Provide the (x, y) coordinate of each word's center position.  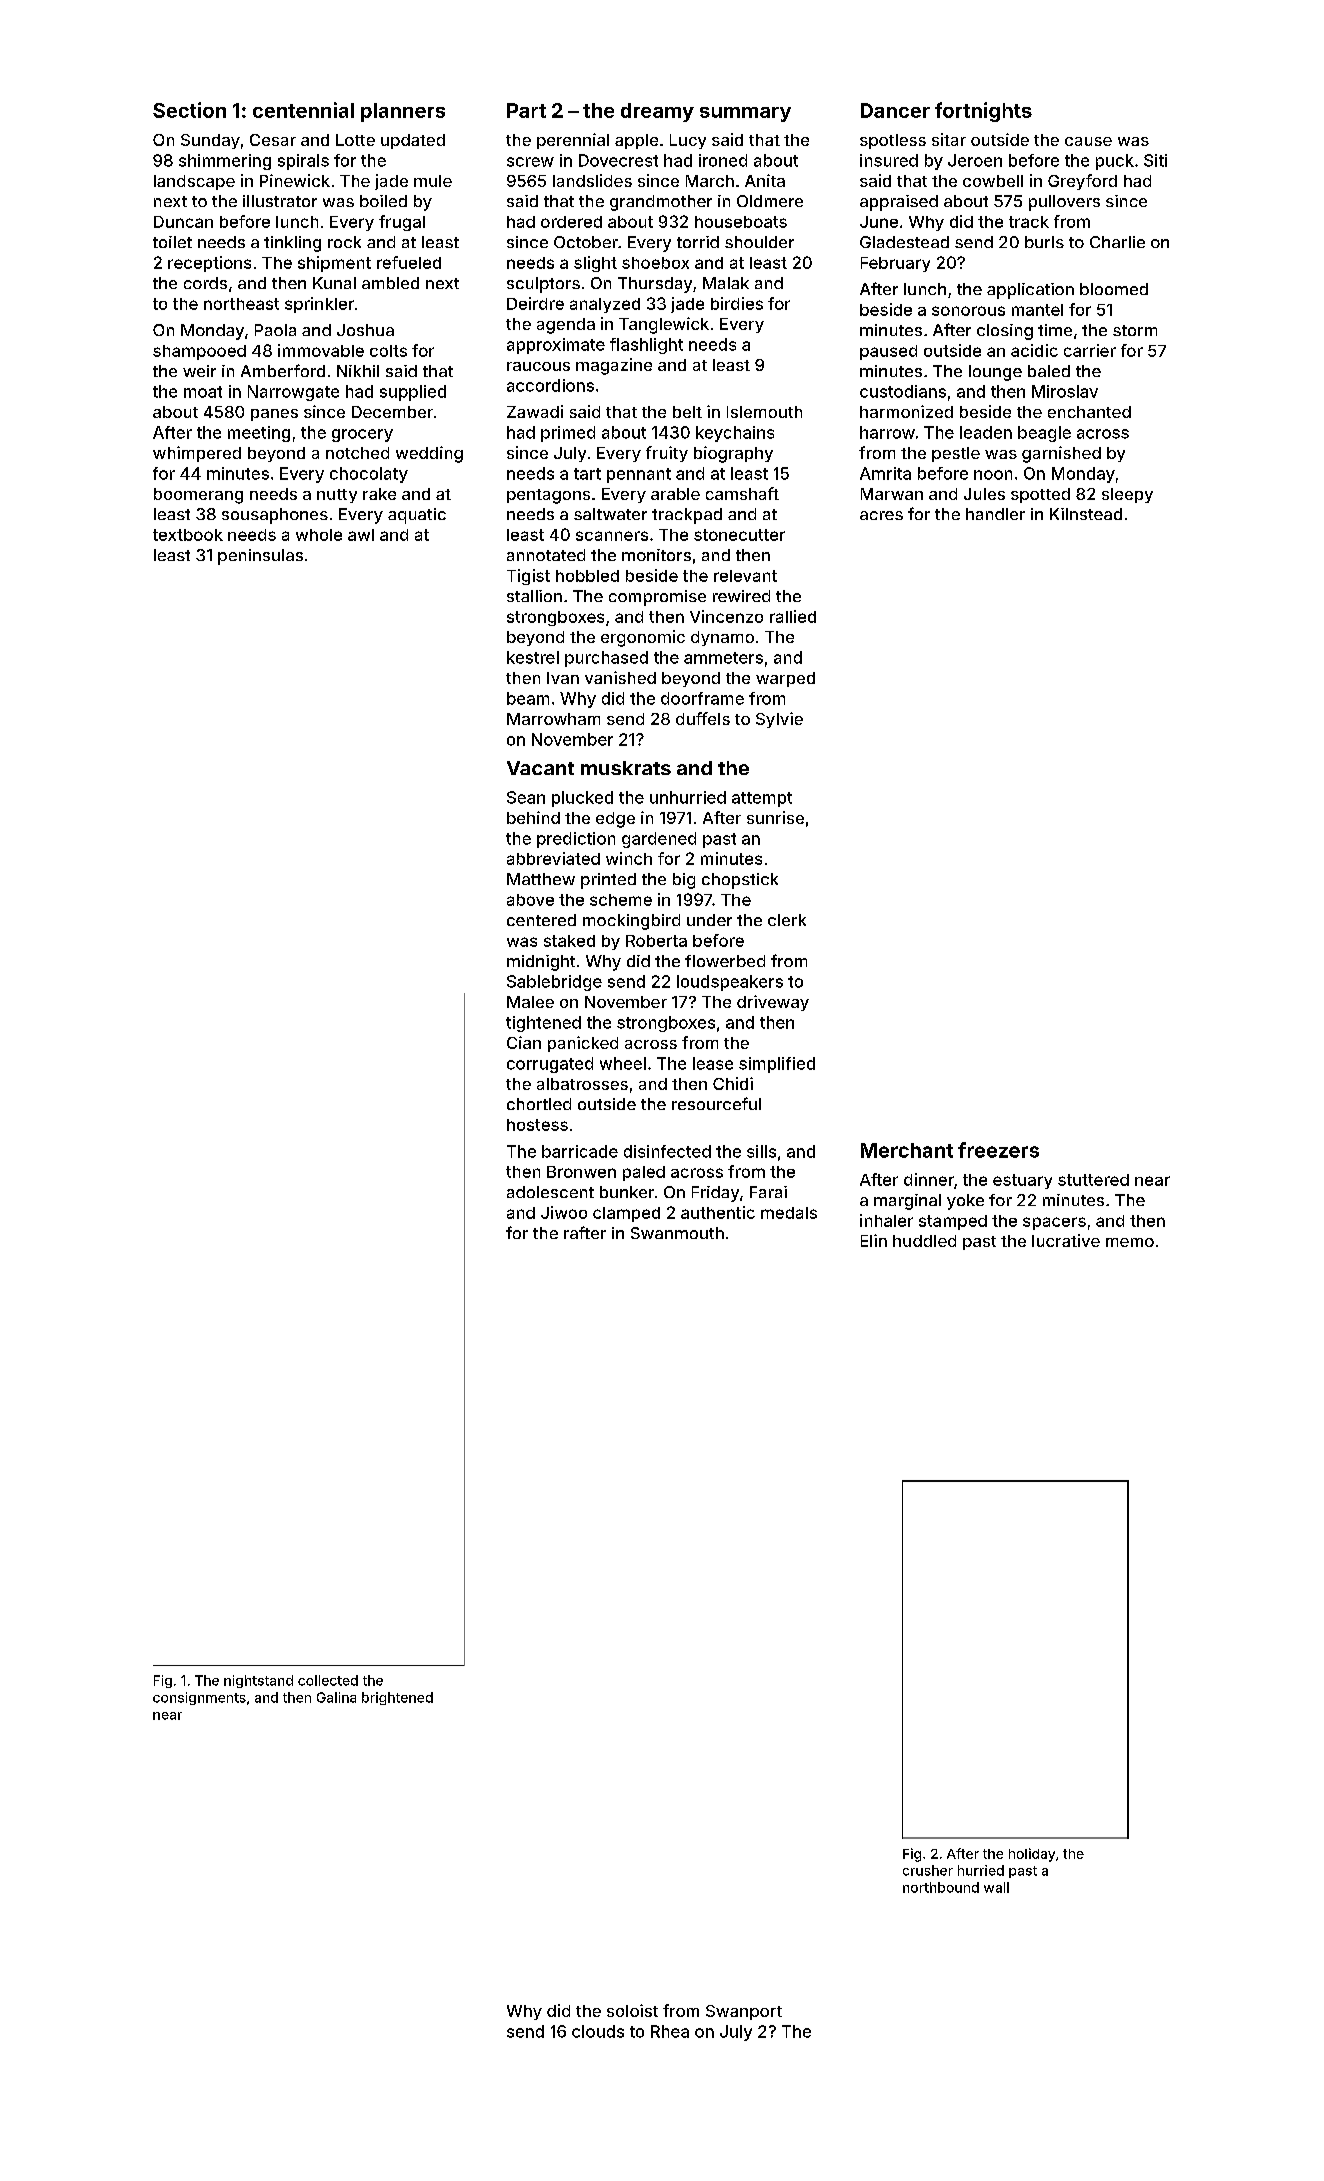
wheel (623, 1063)
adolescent (550, 1192)
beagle (1044, 434)
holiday (1032, 1855)
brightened (397, 1698)
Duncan (183, 222)
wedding (429, 454)
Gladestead (904, 242)
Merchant (907, 1150)
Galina (336, 1697)
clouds (598, 2031)
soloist (632, 2010)
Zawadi (535, 411)
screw (530, 162)
